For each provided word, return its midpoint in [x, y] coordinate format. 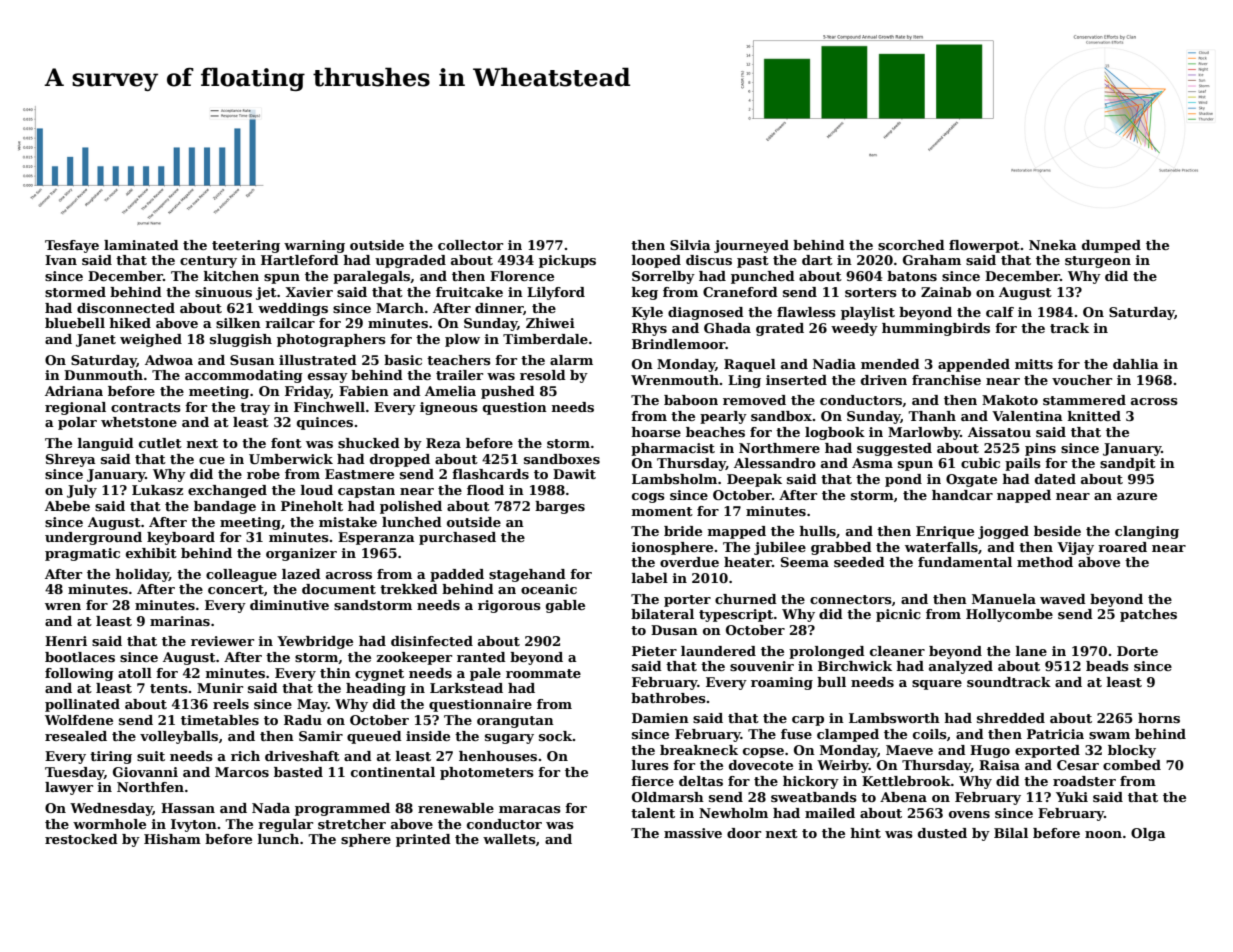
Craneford [740, 292]
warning [314, 246]
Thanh [932, 416]
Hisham [172, 839]
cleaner [897, 651]
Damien [660, 718]
